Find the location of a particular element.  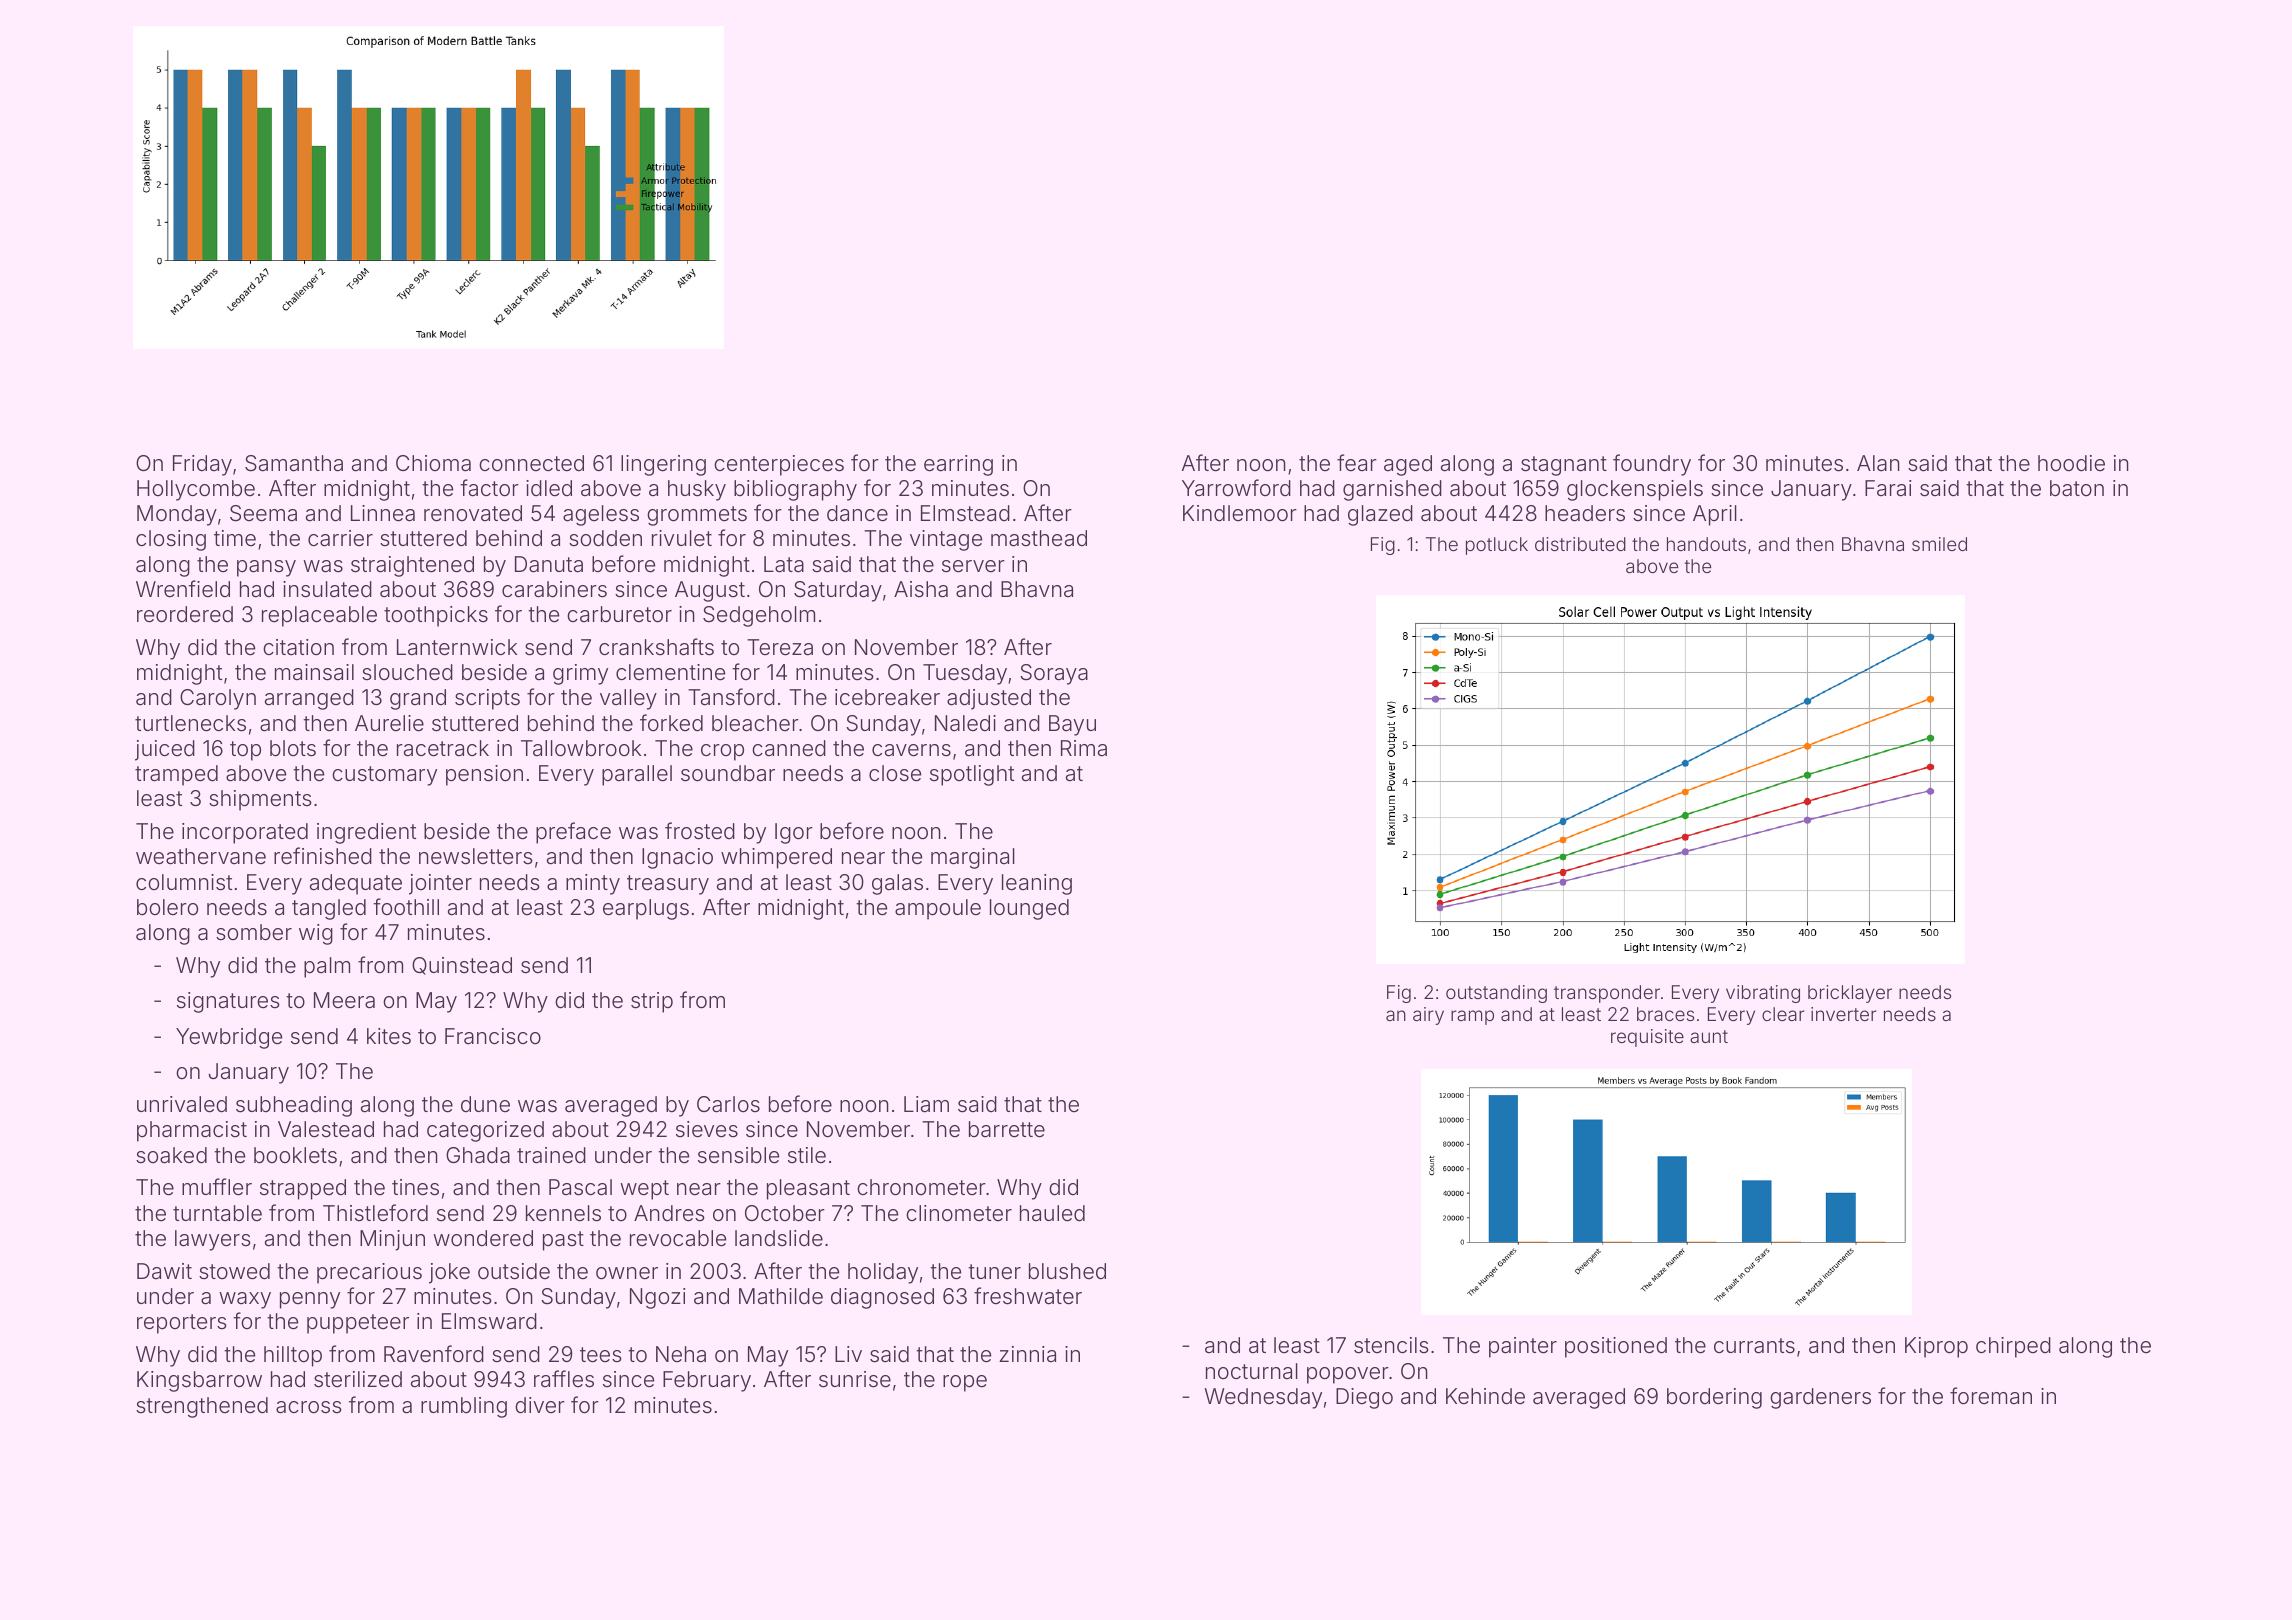

Tallowbrook is located at coordinates (581, 748).
